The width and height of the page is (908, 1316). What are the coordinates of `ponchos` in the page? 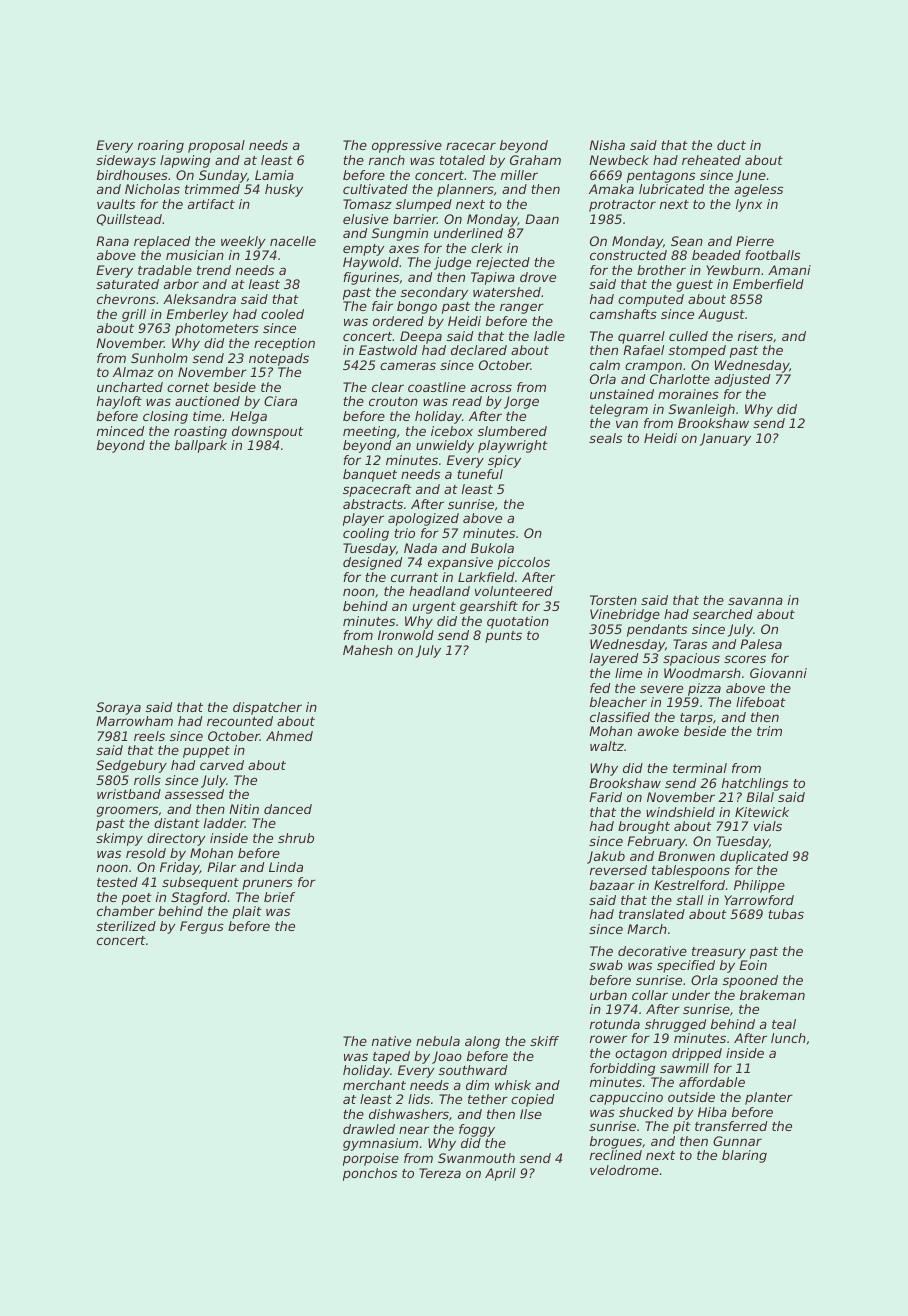 It's located at (370, 1174).
